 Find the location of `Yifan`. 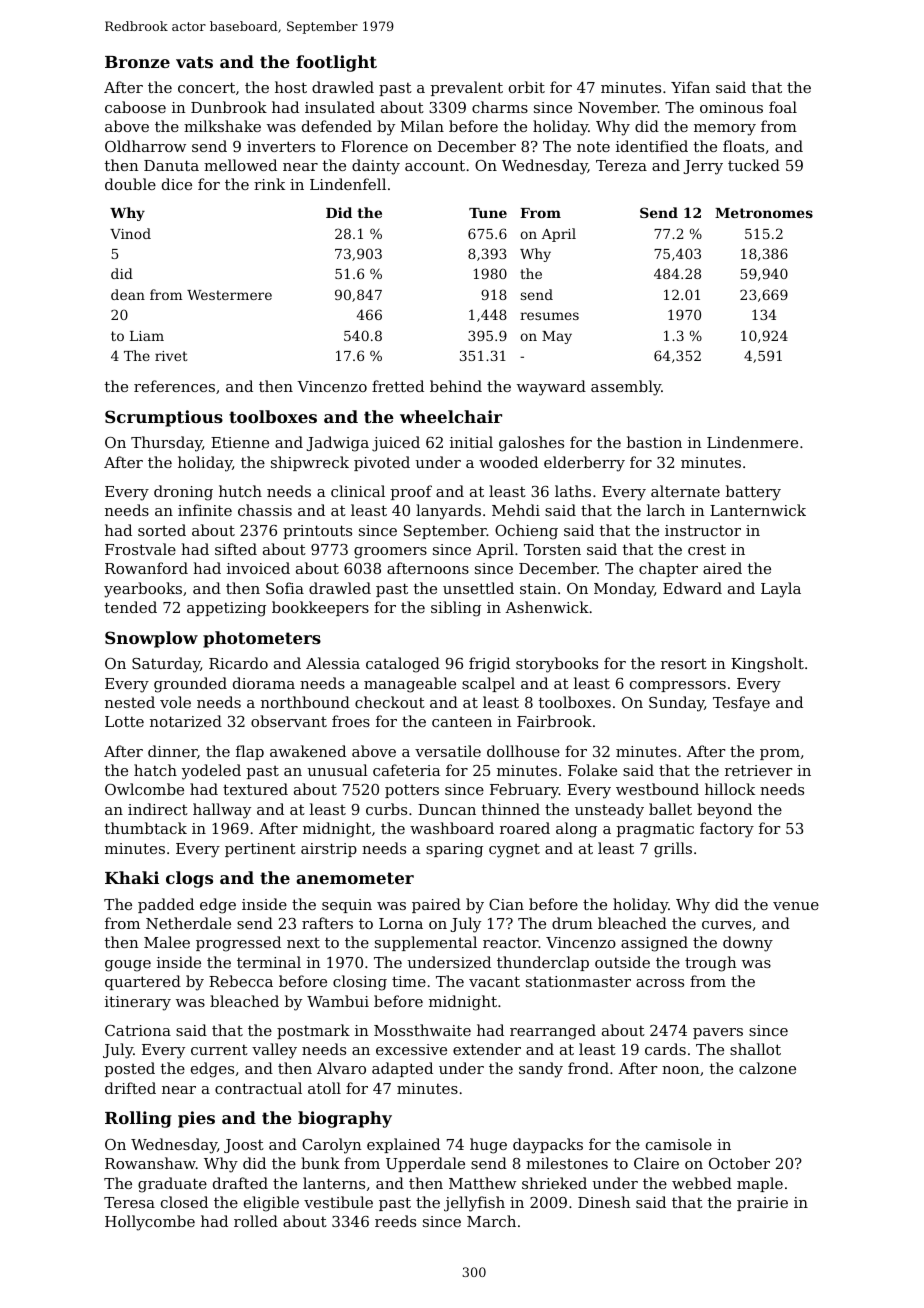

Yifan is located at coordinates (690, 87).
